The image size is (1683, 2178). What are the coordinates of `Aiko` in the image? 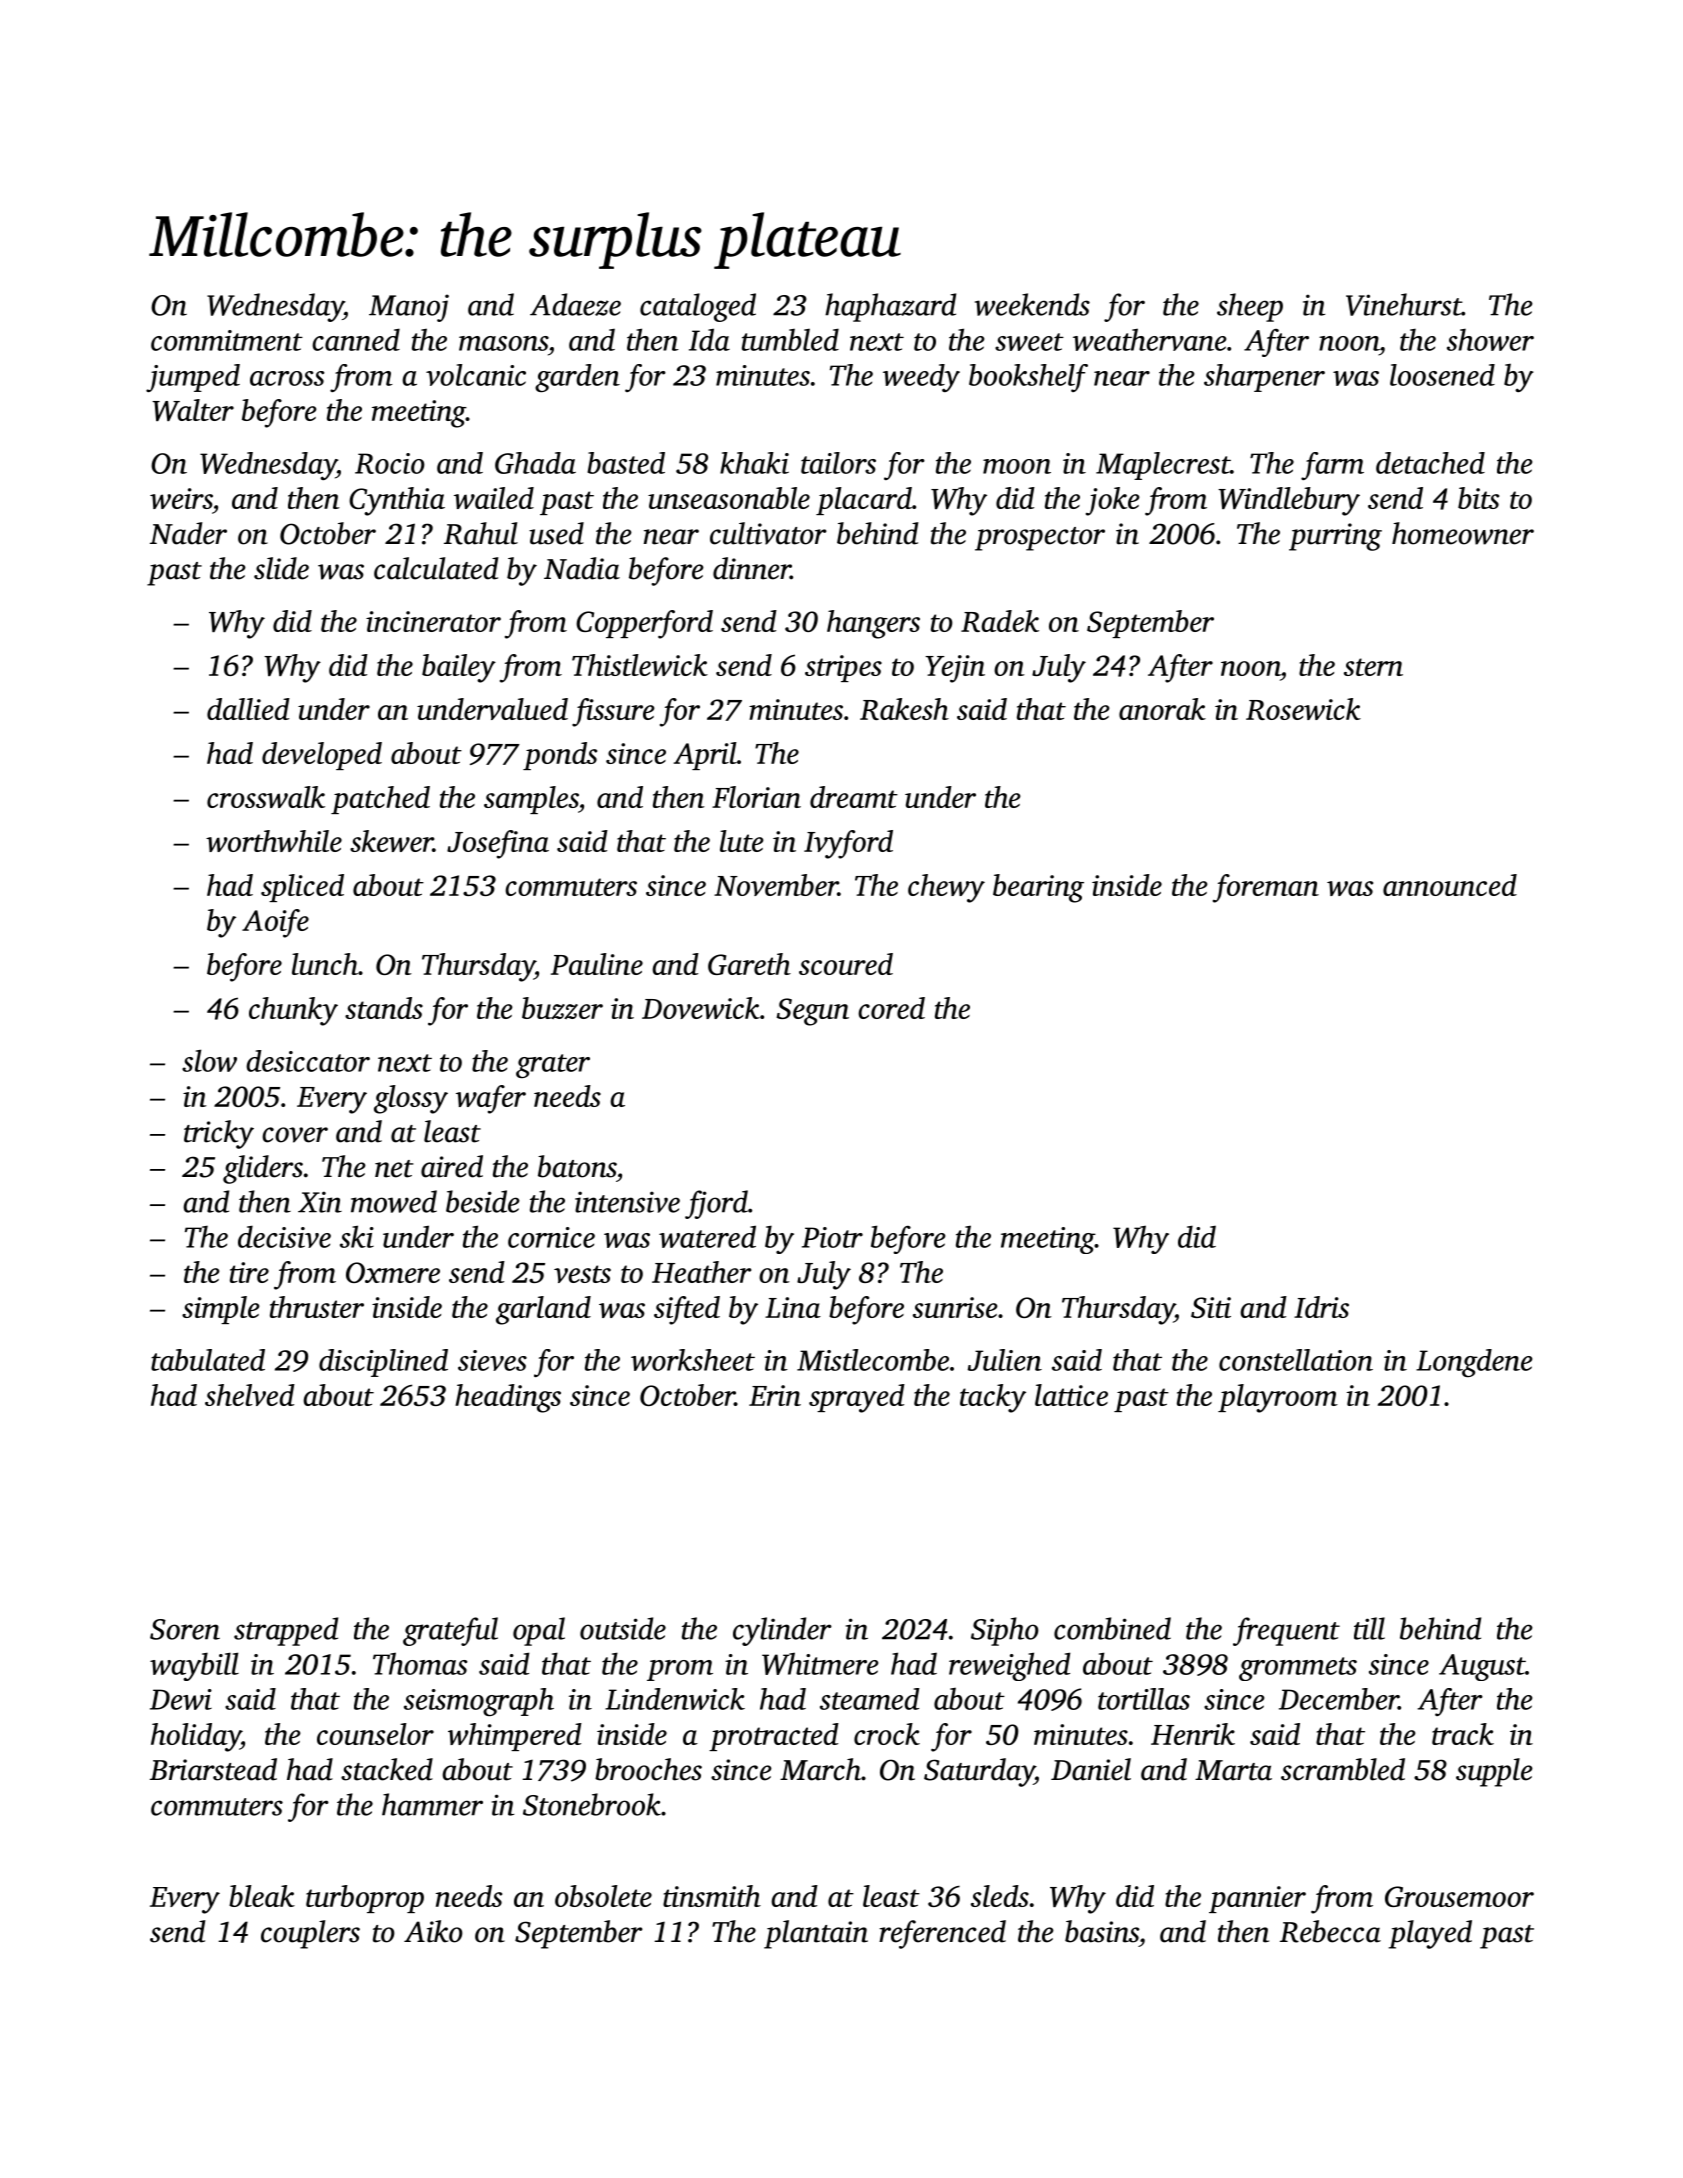 It's located at (433, 1931).
